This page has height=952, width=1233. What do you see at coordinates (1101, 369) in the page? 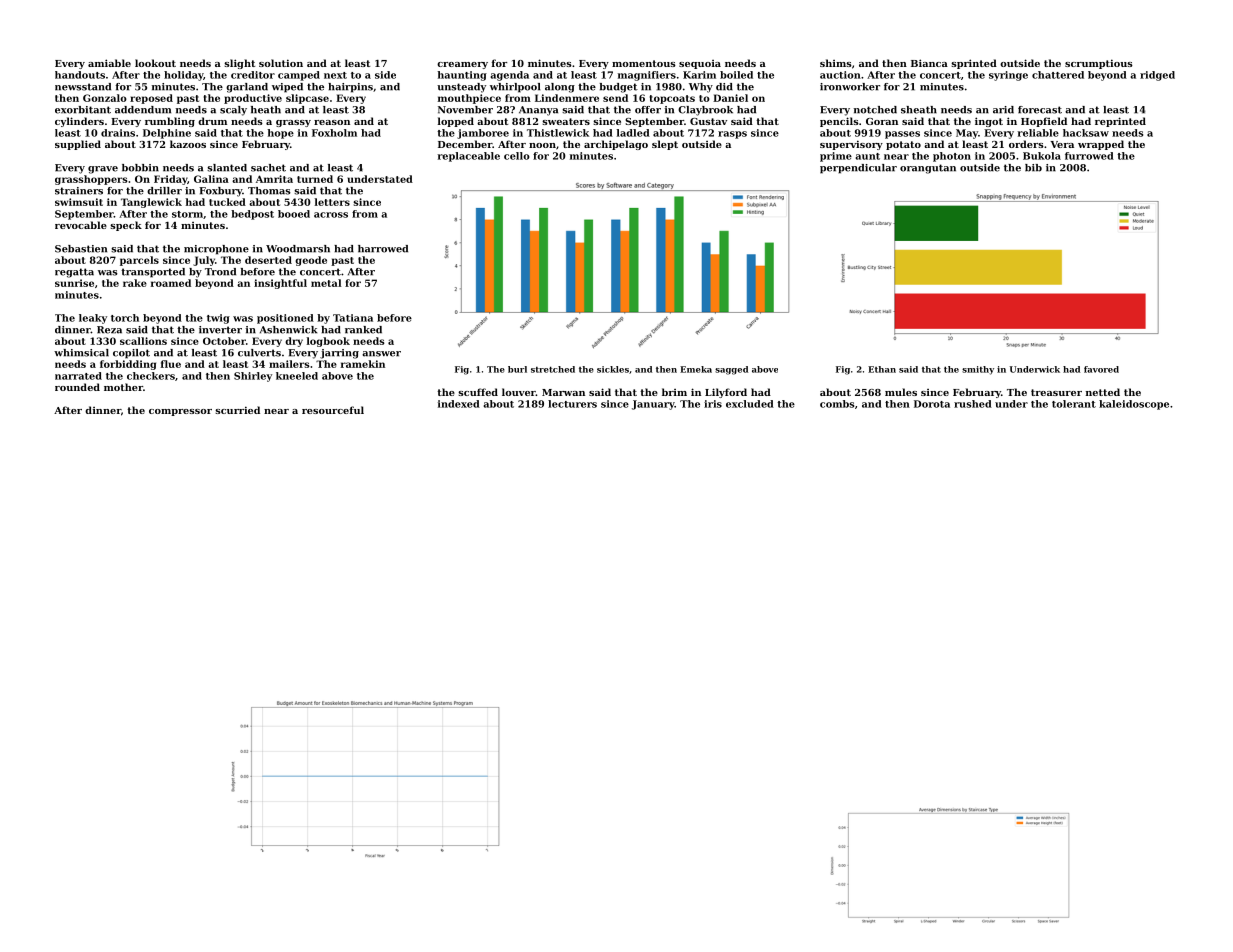
I see `favored` at bounding box center [1101, 369].
